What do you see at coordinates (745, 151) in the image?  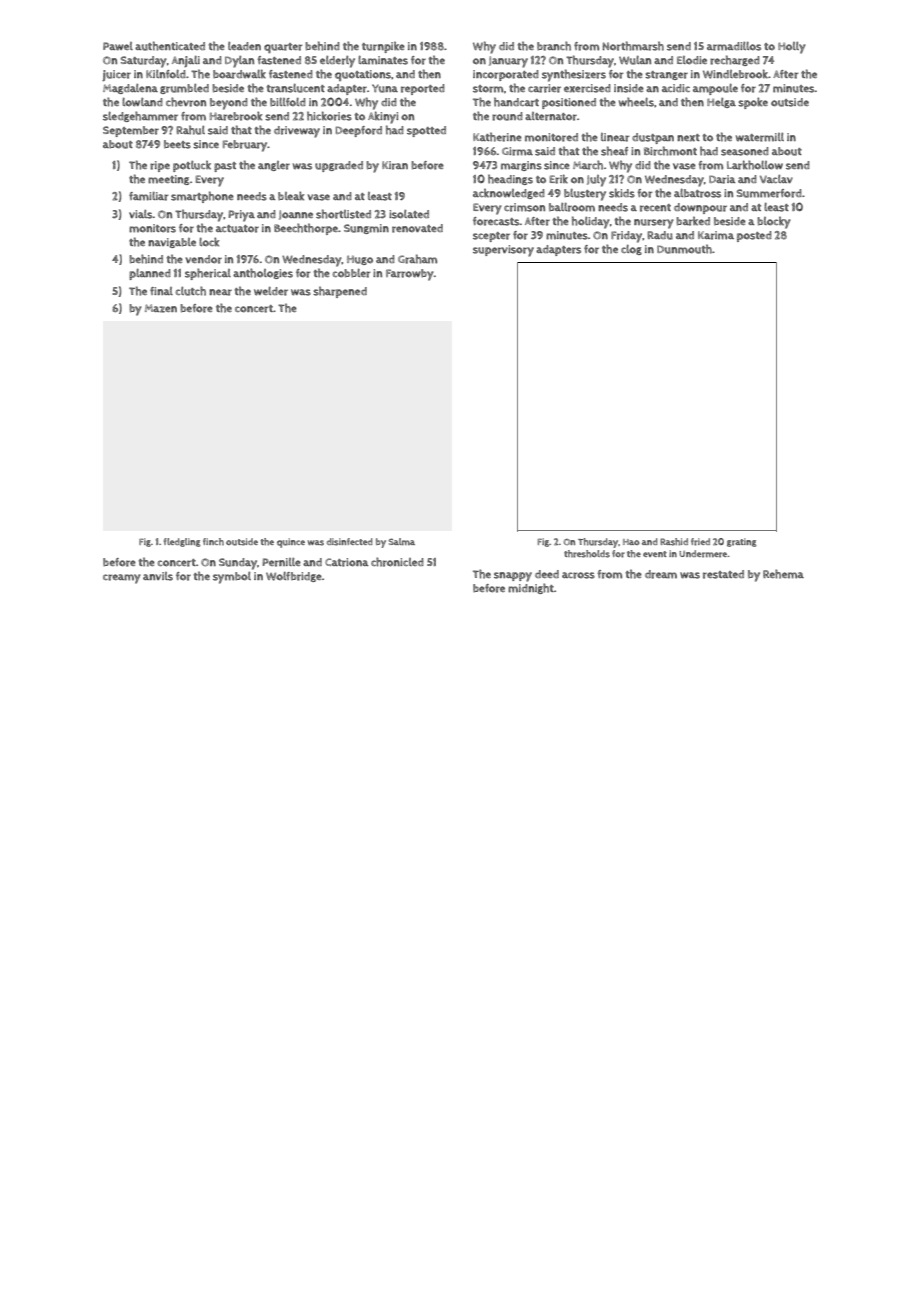 I see `seasoned` at bounding box center [745, 151].
